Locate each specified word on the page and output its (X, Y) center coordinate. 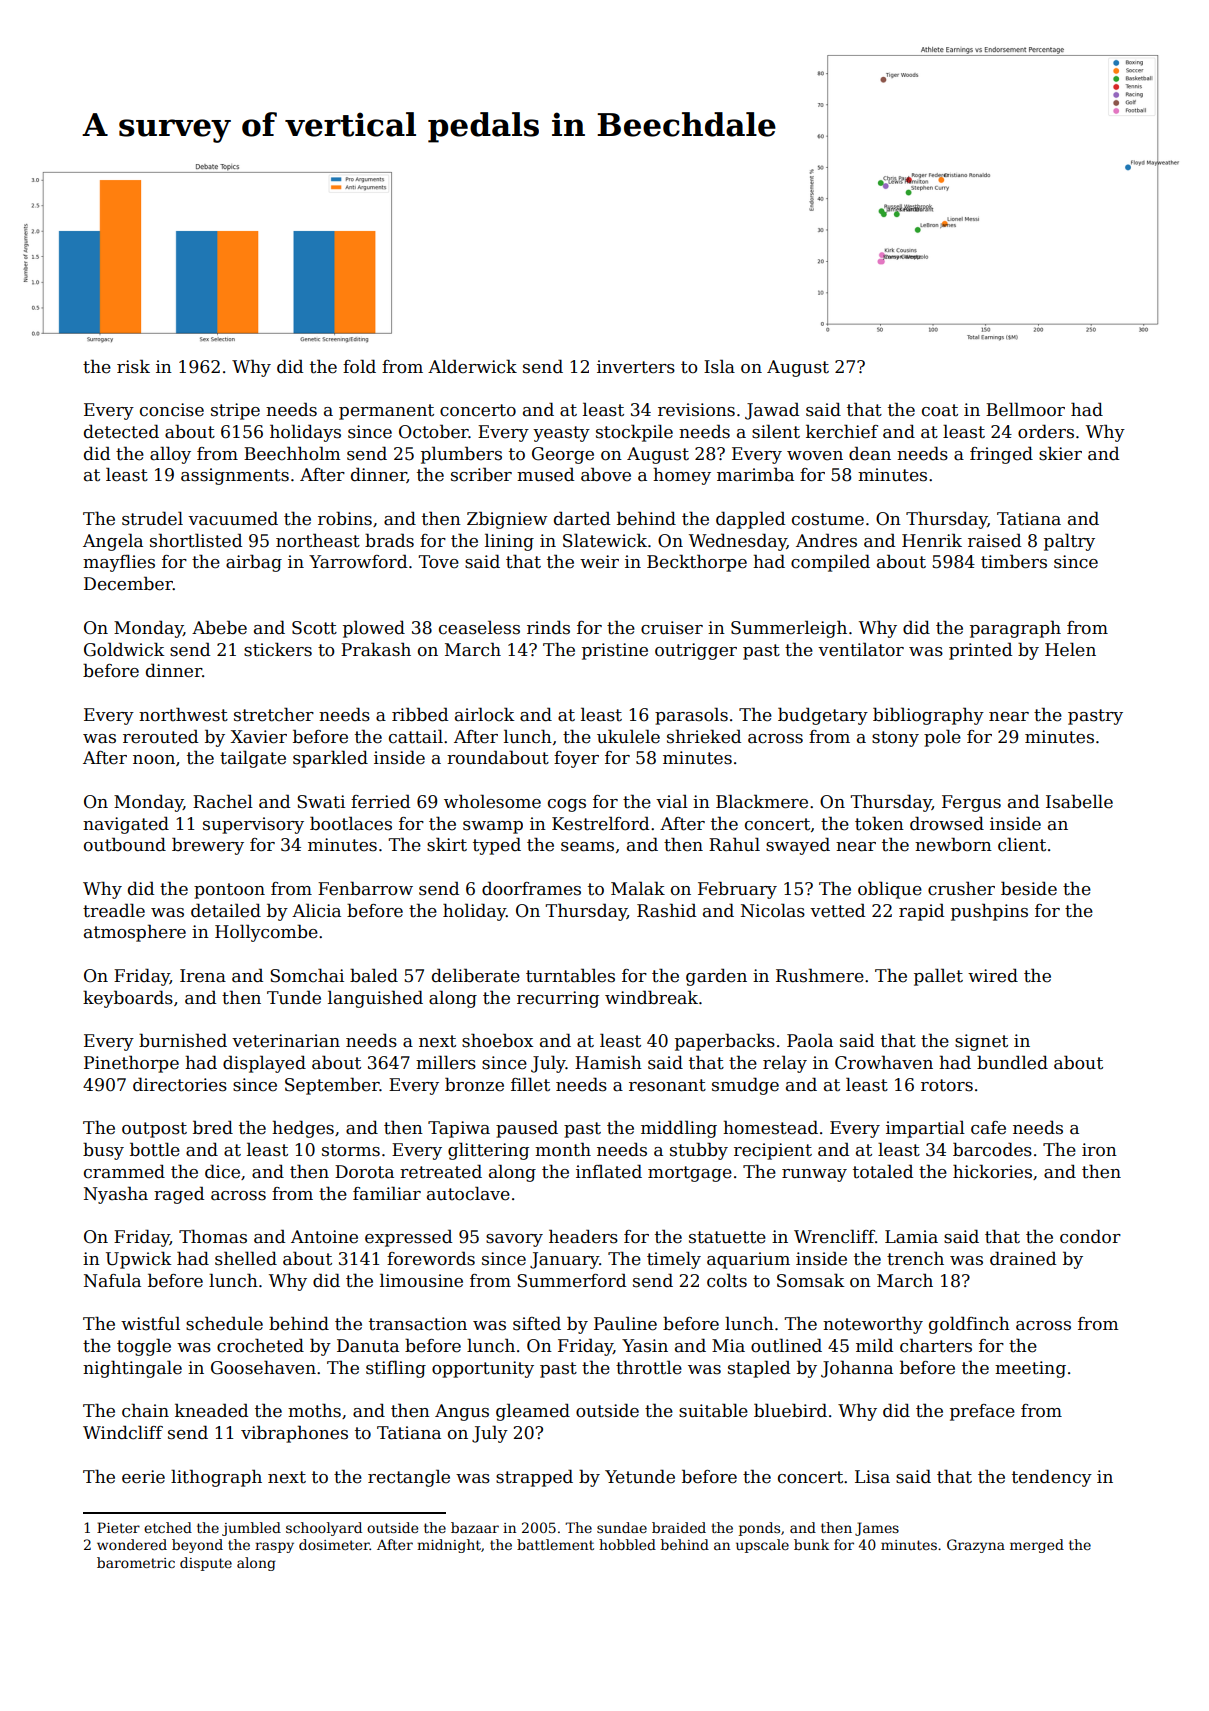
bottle (155, 1149)
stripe (235, 411)
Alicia (316, 910)
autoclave (468, 1193)
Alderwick (472, 366)
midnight (449, 1546)
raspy (274, 1547)
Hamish (608, 1062)
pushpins (989, 912)
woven (815, 456)
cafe (988, 1128)
